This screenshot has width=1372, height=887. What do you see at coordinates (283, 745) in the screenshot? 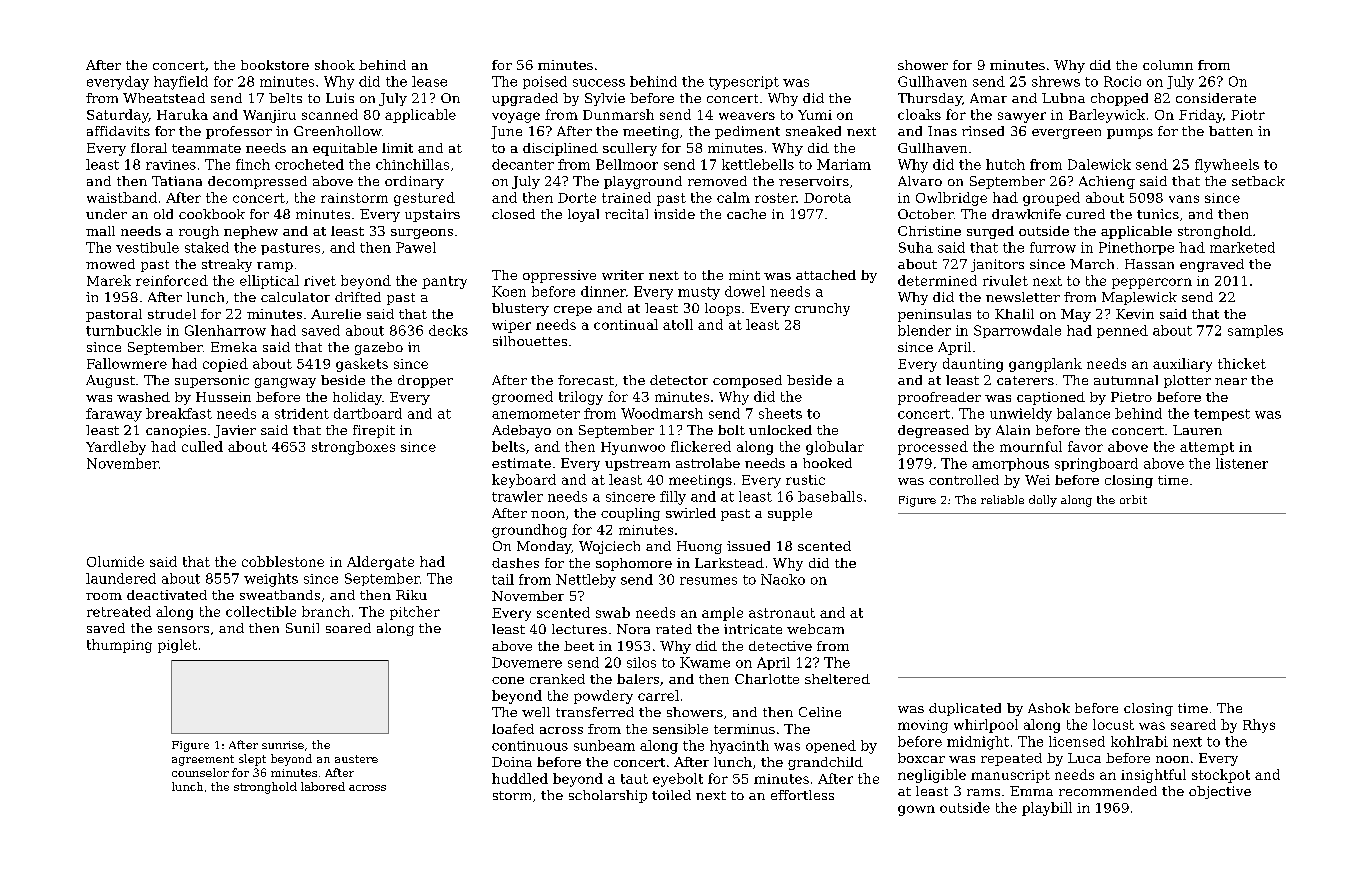
I see `sunrise` at bounding box center [283, 745].
